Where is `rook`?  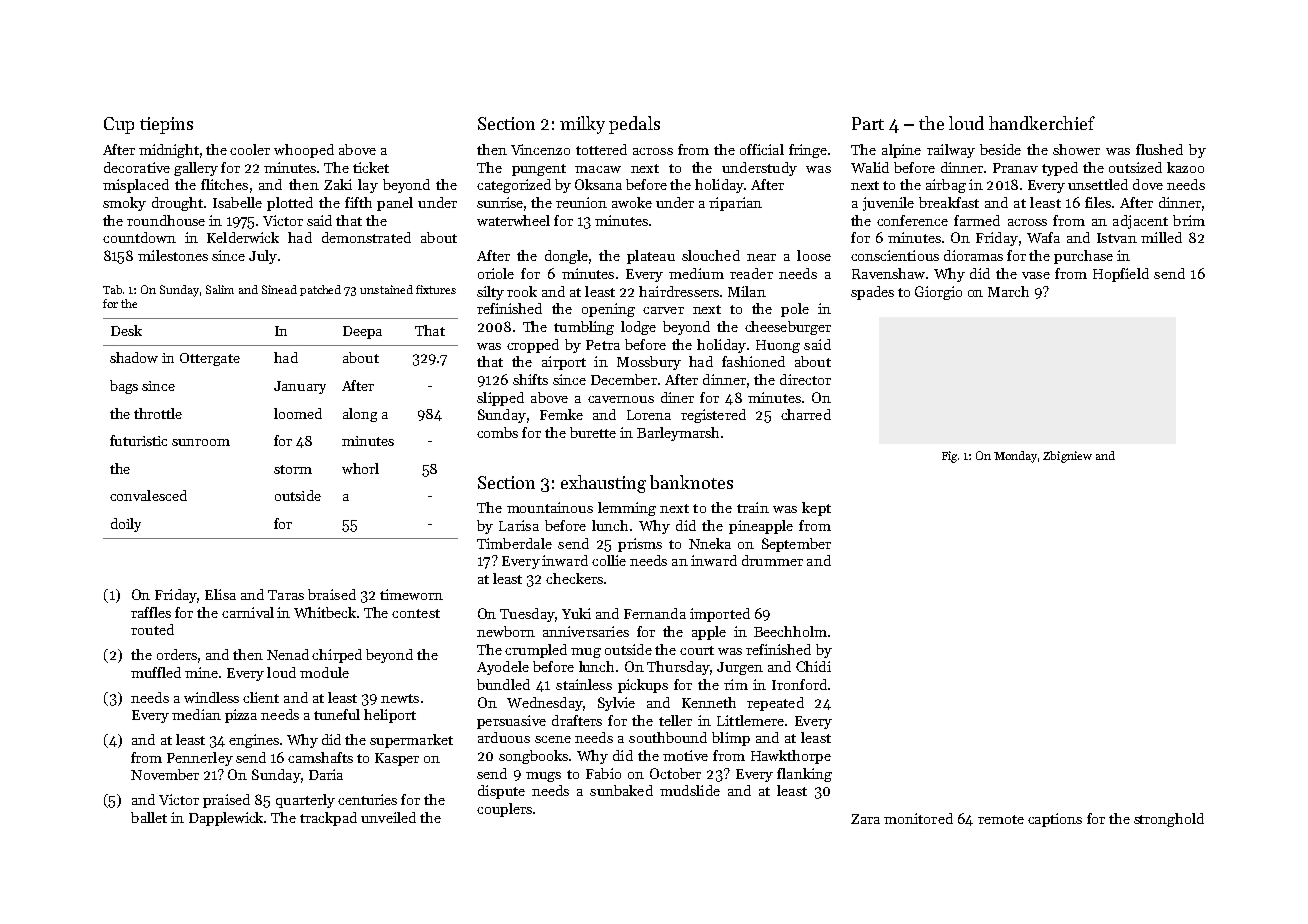
rook is located at coordinates (522, 291).
